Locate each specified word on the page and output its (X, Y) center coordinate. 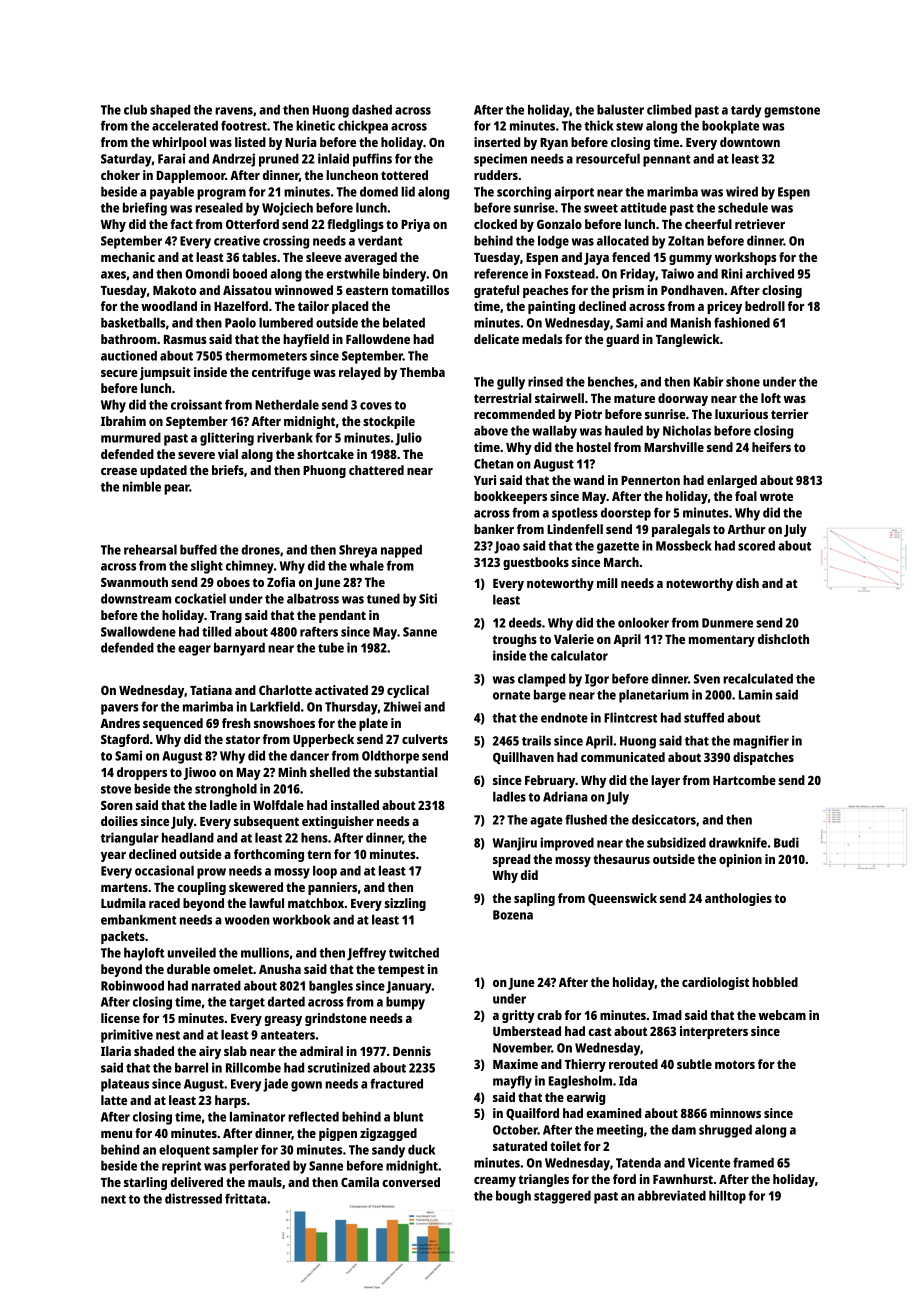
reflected (313, 1116)
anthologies (738, 899)
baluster (620, 110)
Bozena (513, 915)
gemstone (792, 112)
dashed (372, 110)
